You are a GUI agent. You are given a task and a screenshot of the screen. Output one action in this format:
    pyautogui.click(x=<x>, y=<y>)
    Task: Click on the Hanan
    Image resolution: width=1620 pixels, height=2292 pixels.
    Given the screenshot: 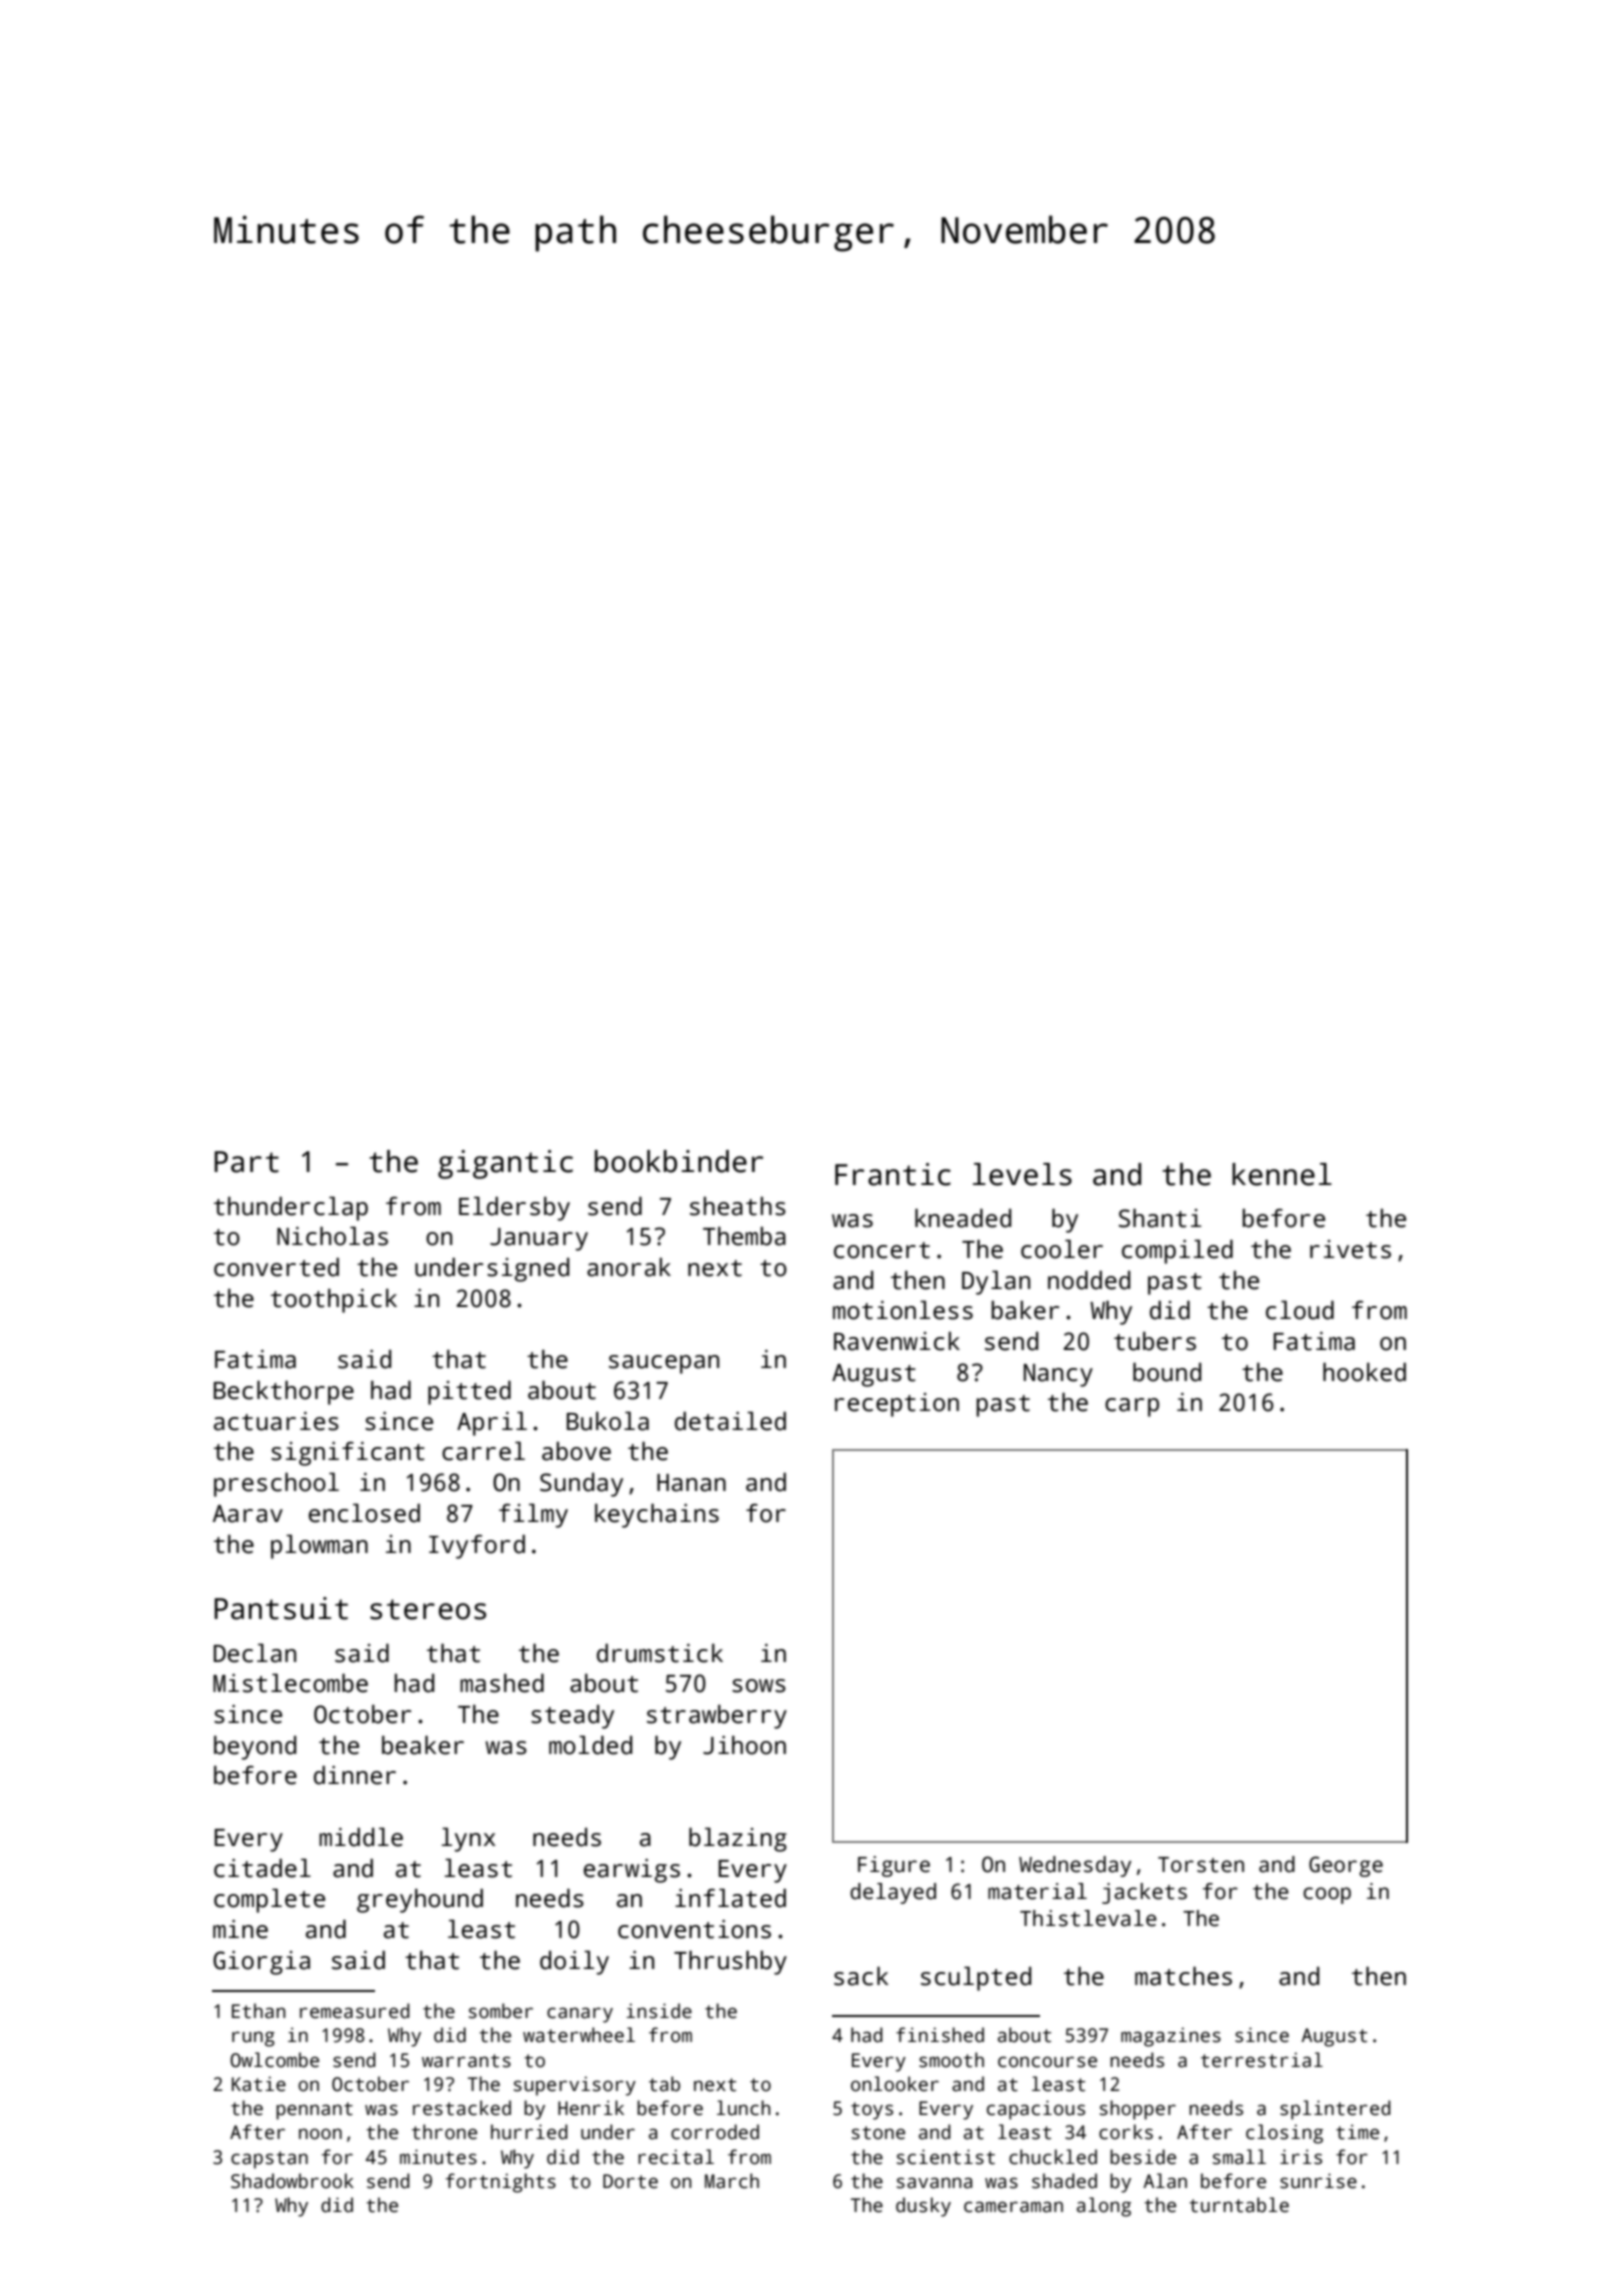 What is the action you would take?
    pyautogui.click(x=691, y=1483)
